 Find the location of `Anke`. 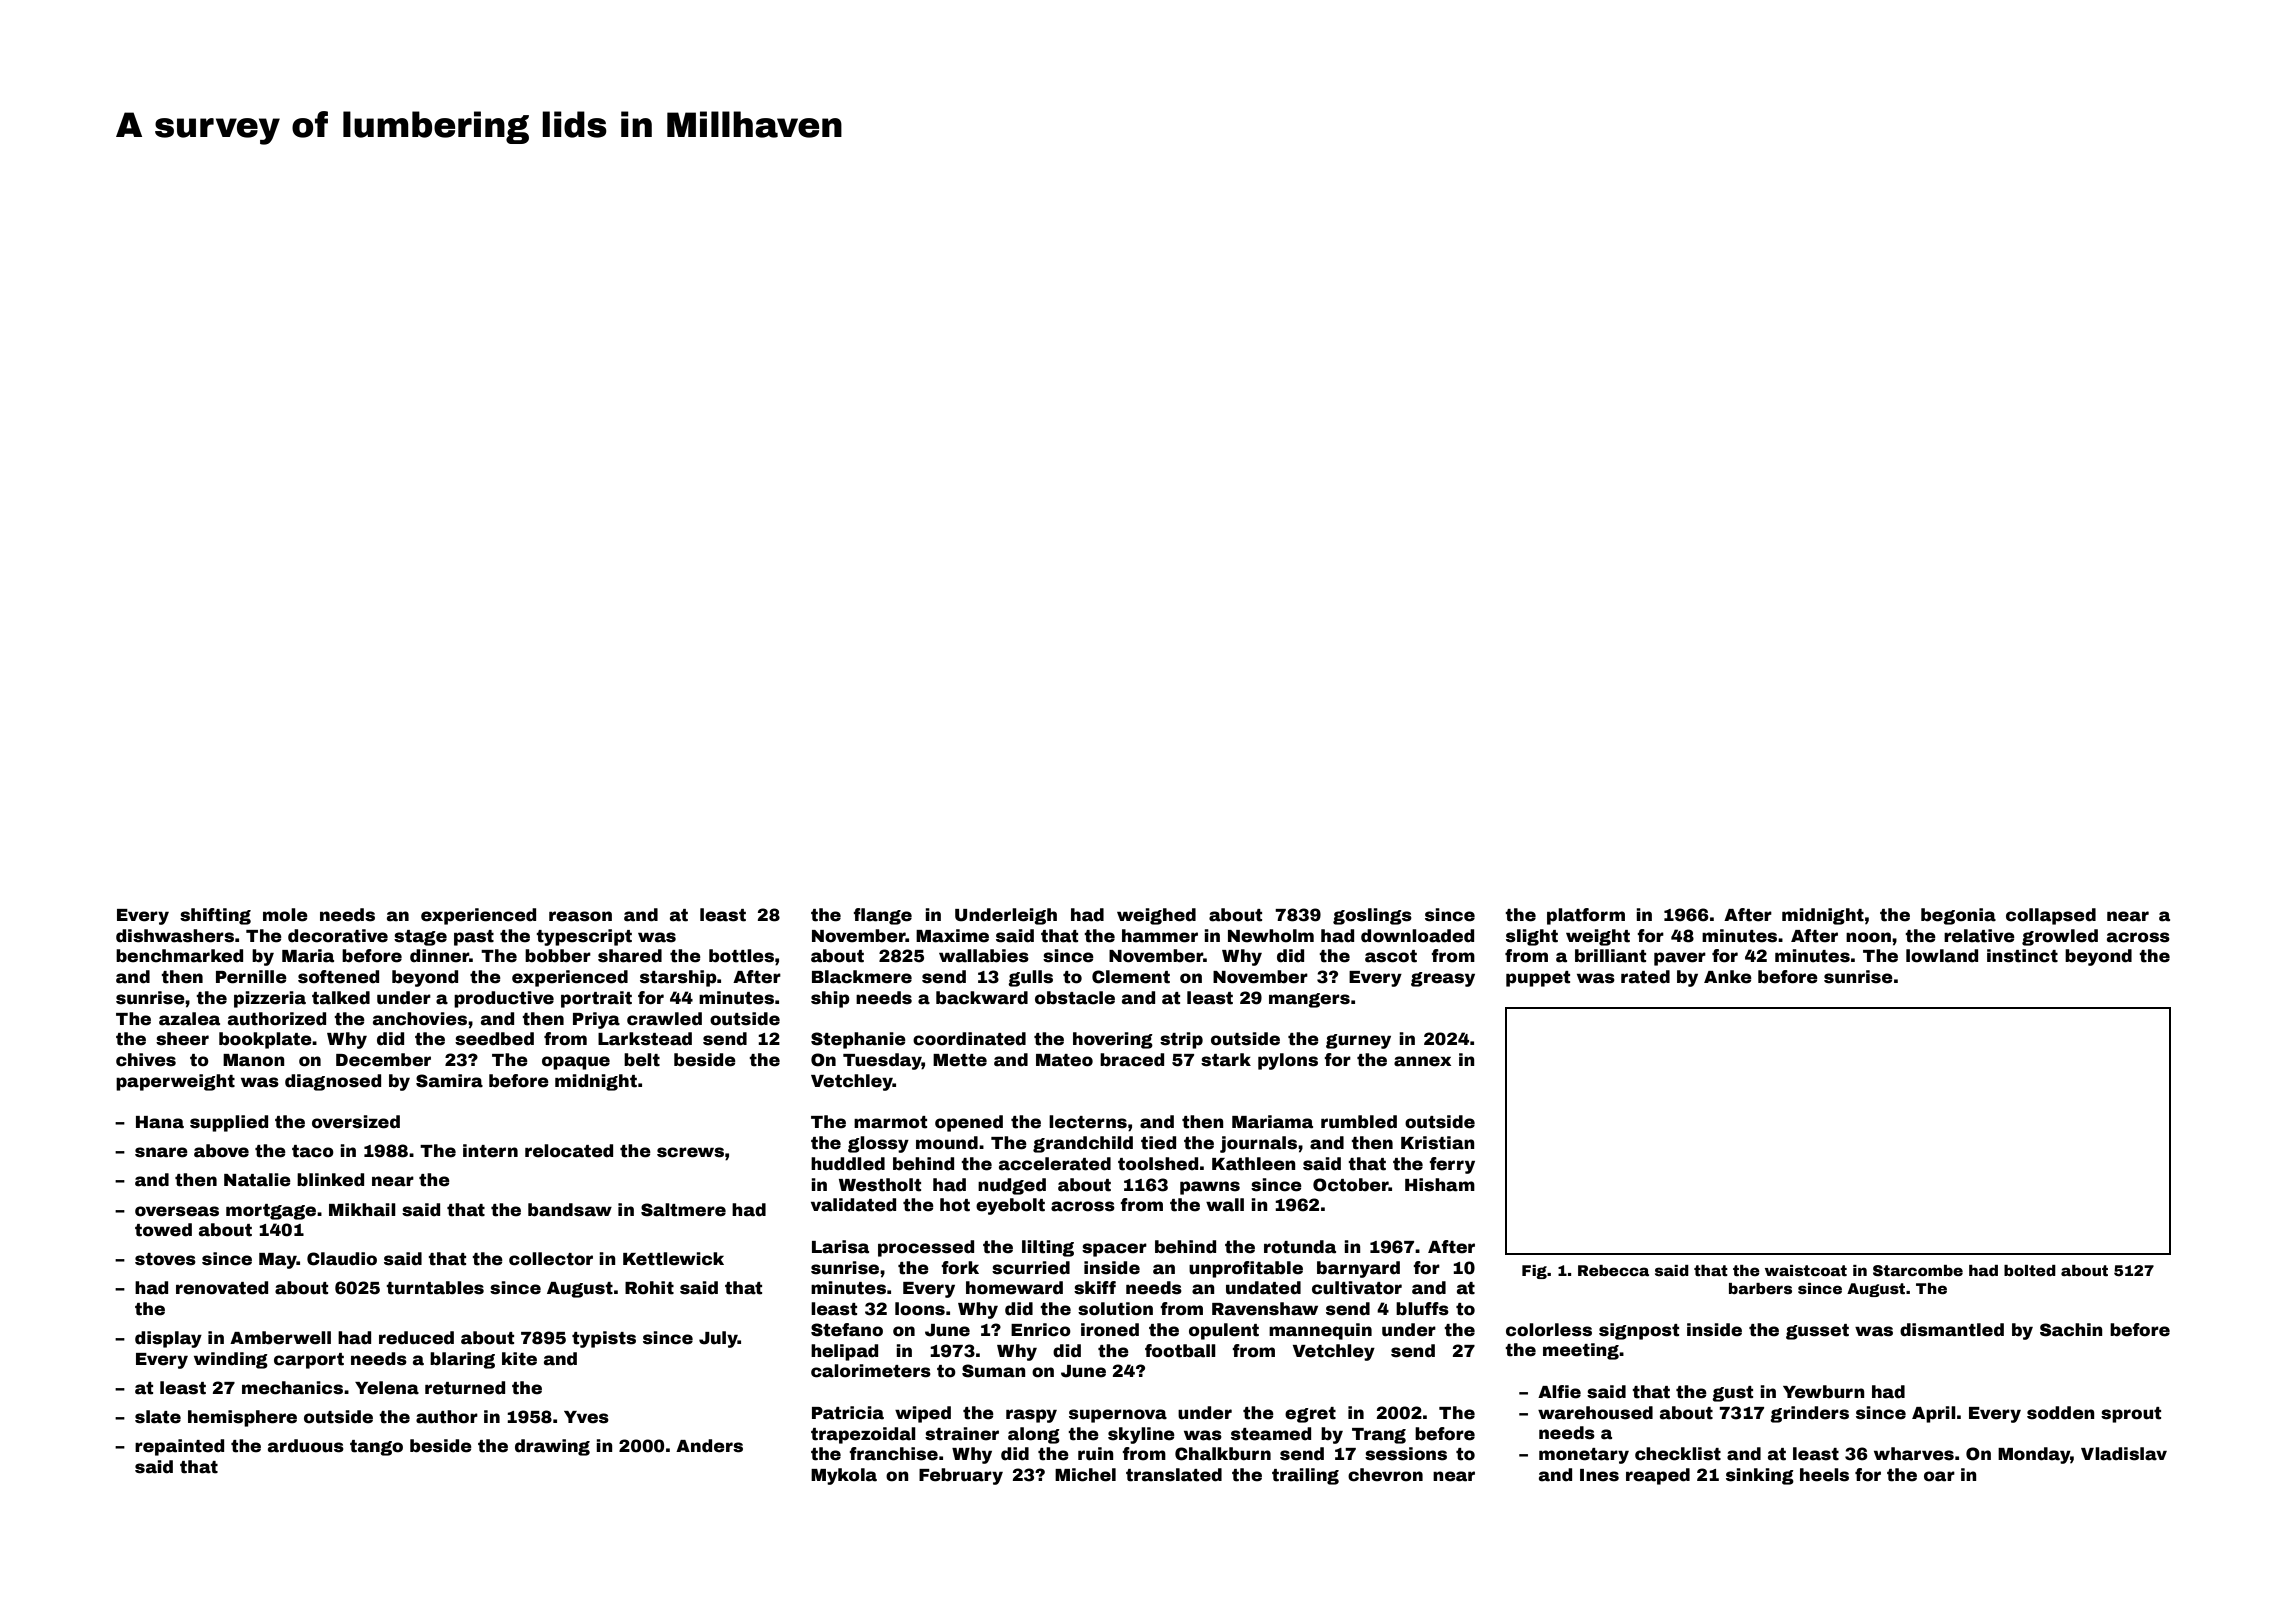

Anke is located at coordinates (1728, 977).
